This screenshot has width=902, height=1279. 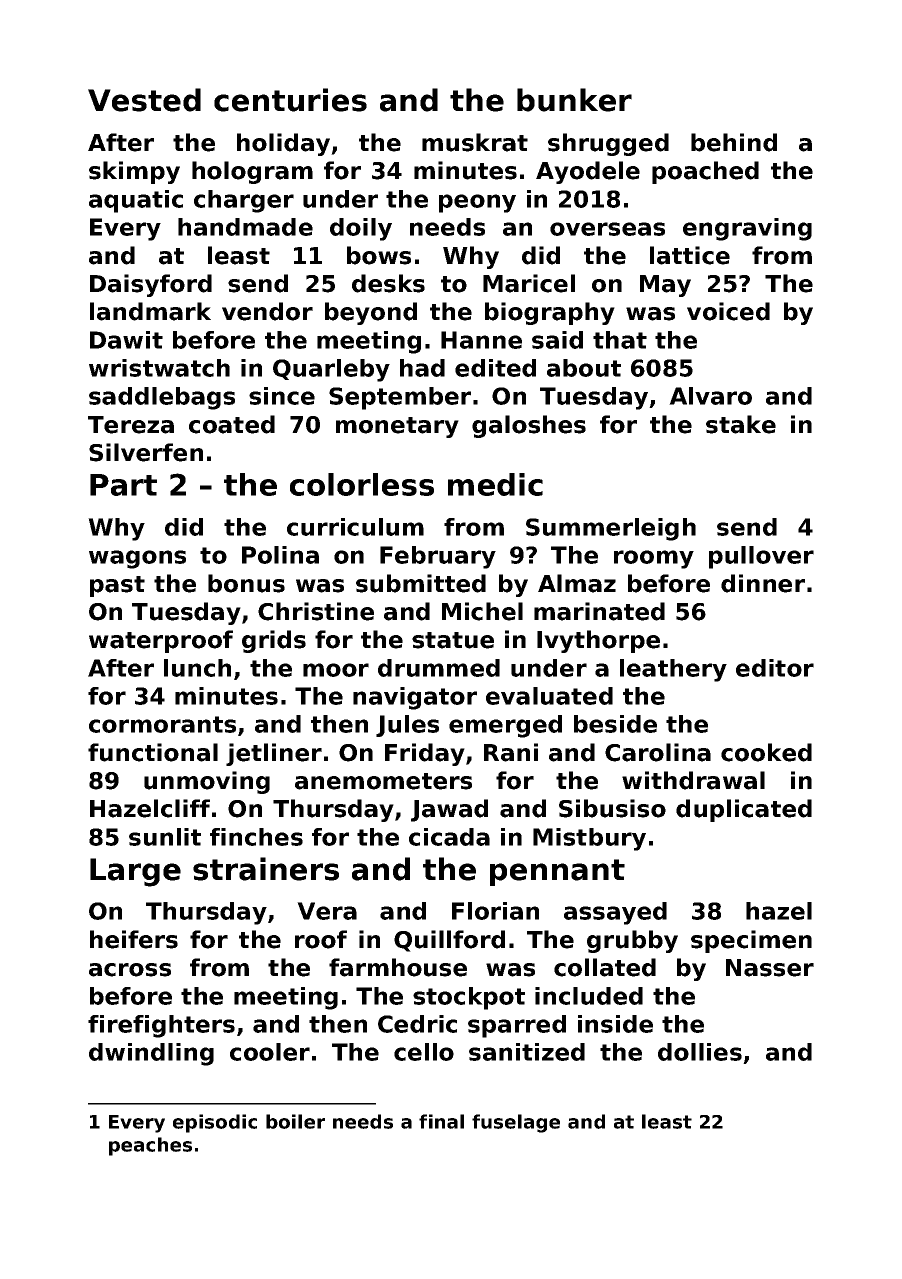 What do you see at coordinates (137, 559) in the screenshot?
I see `wagons` at bounding box center [137, 559].
